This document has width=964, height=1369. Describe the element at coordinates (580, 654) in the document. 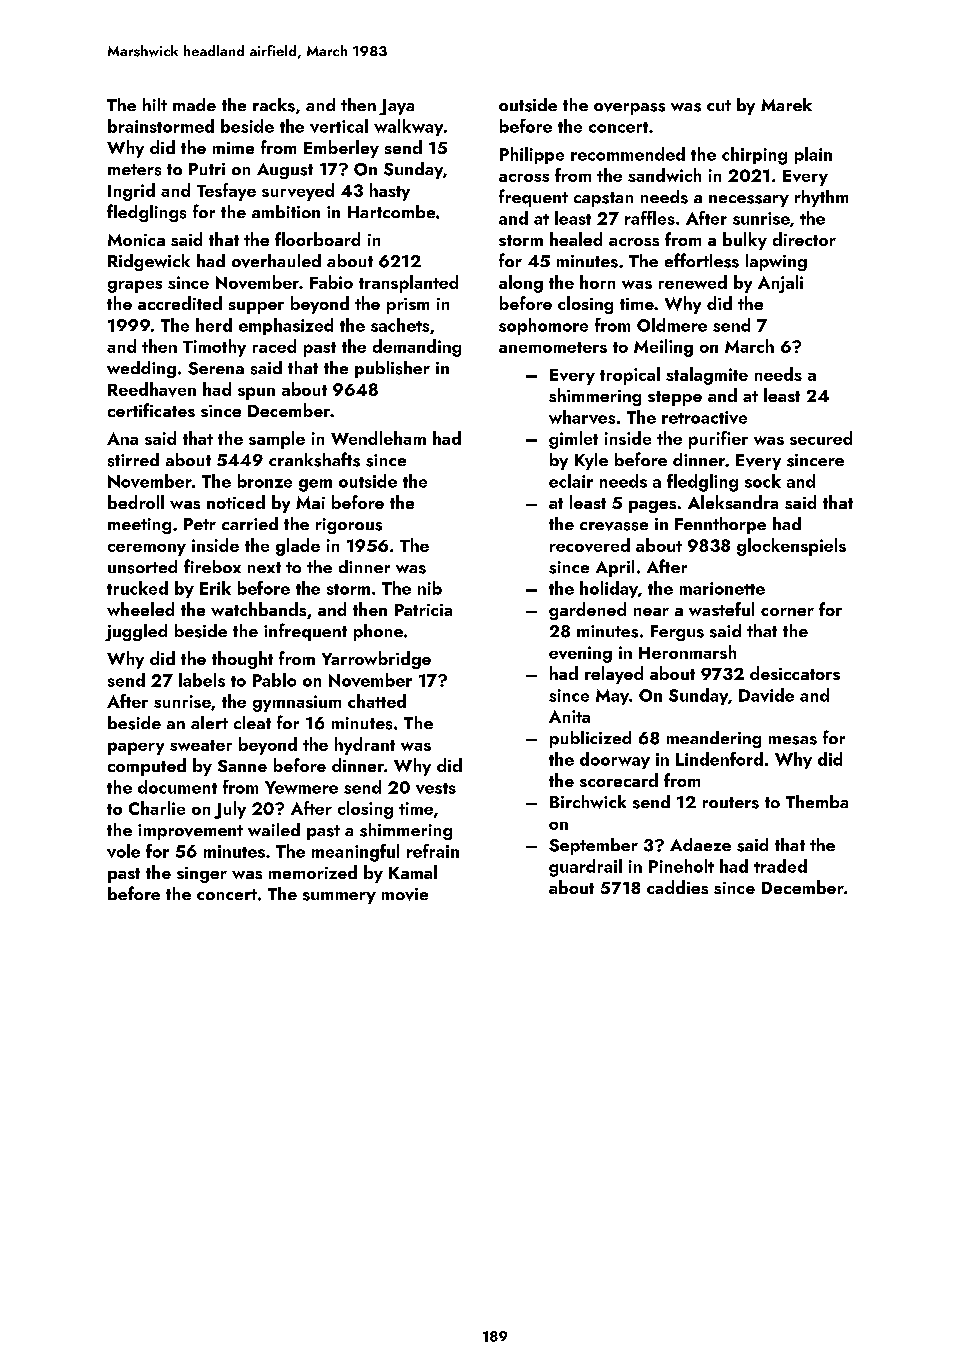

I see `evening` at that location.
